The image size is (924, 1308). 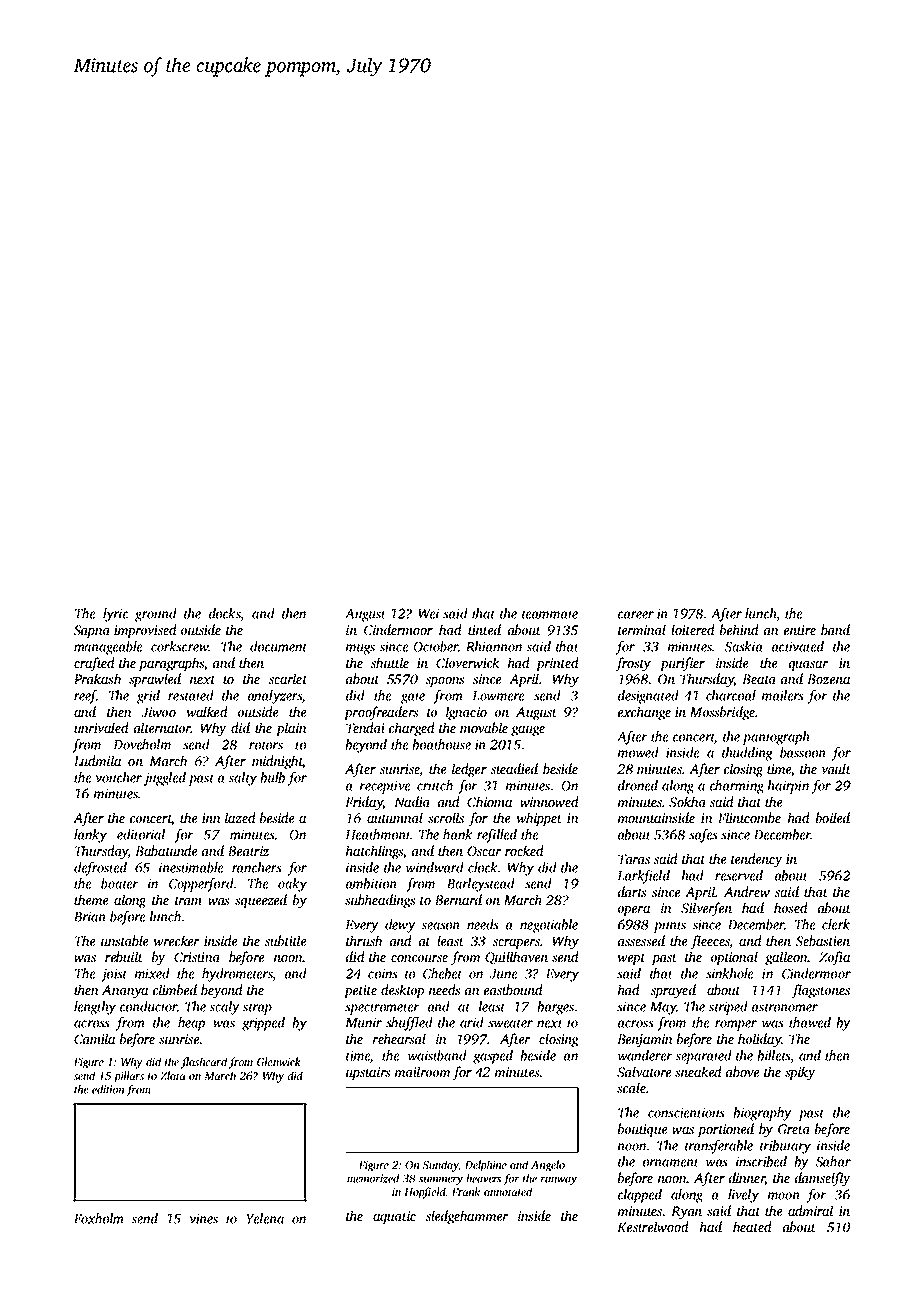 What do you see at coordinates (95, 1008) in the screenshot?
I see `lengthy` at bounding box center [95, 1008].
